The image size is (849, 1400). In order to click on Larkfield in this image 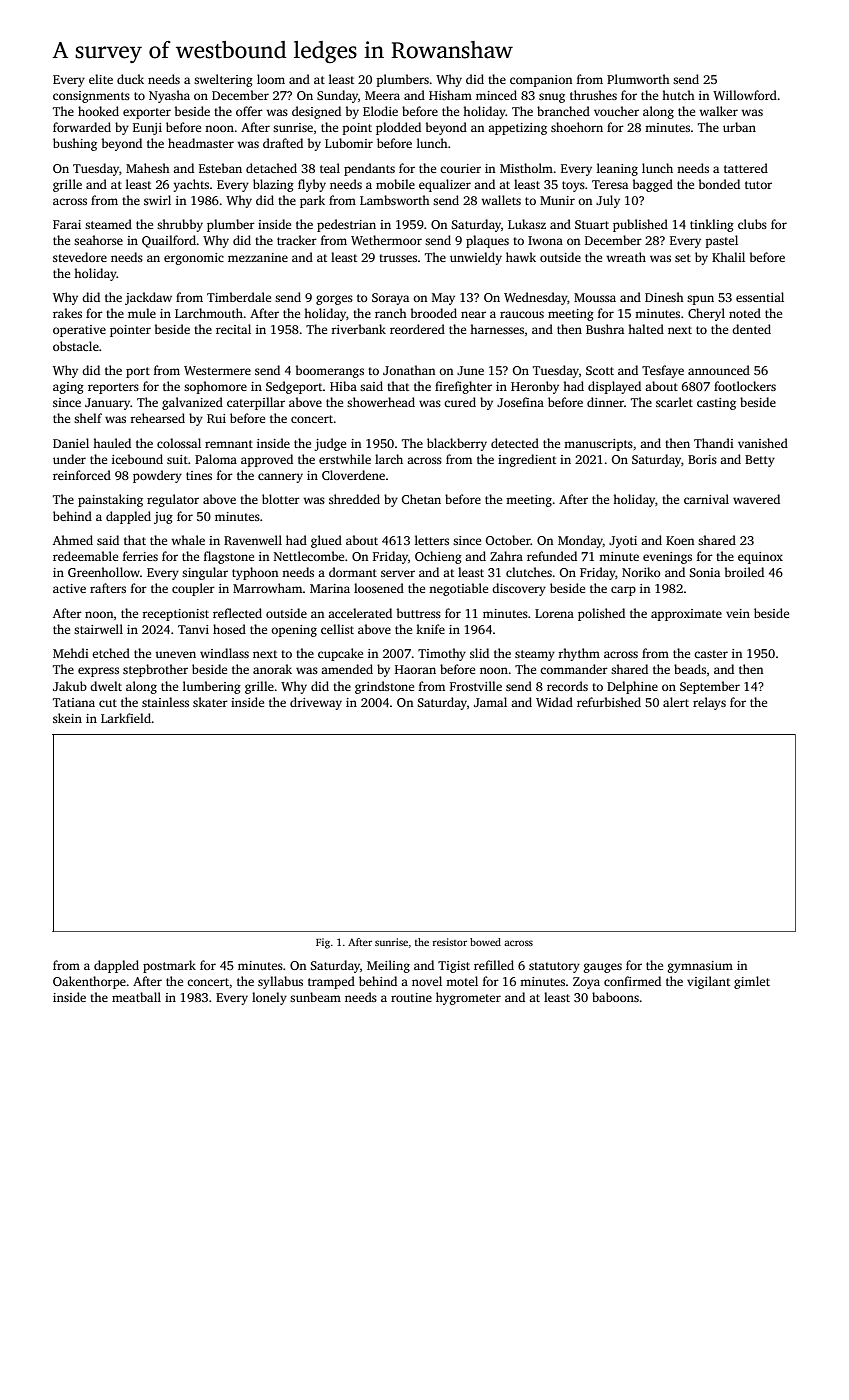, I will do `click(126, 718)`.
